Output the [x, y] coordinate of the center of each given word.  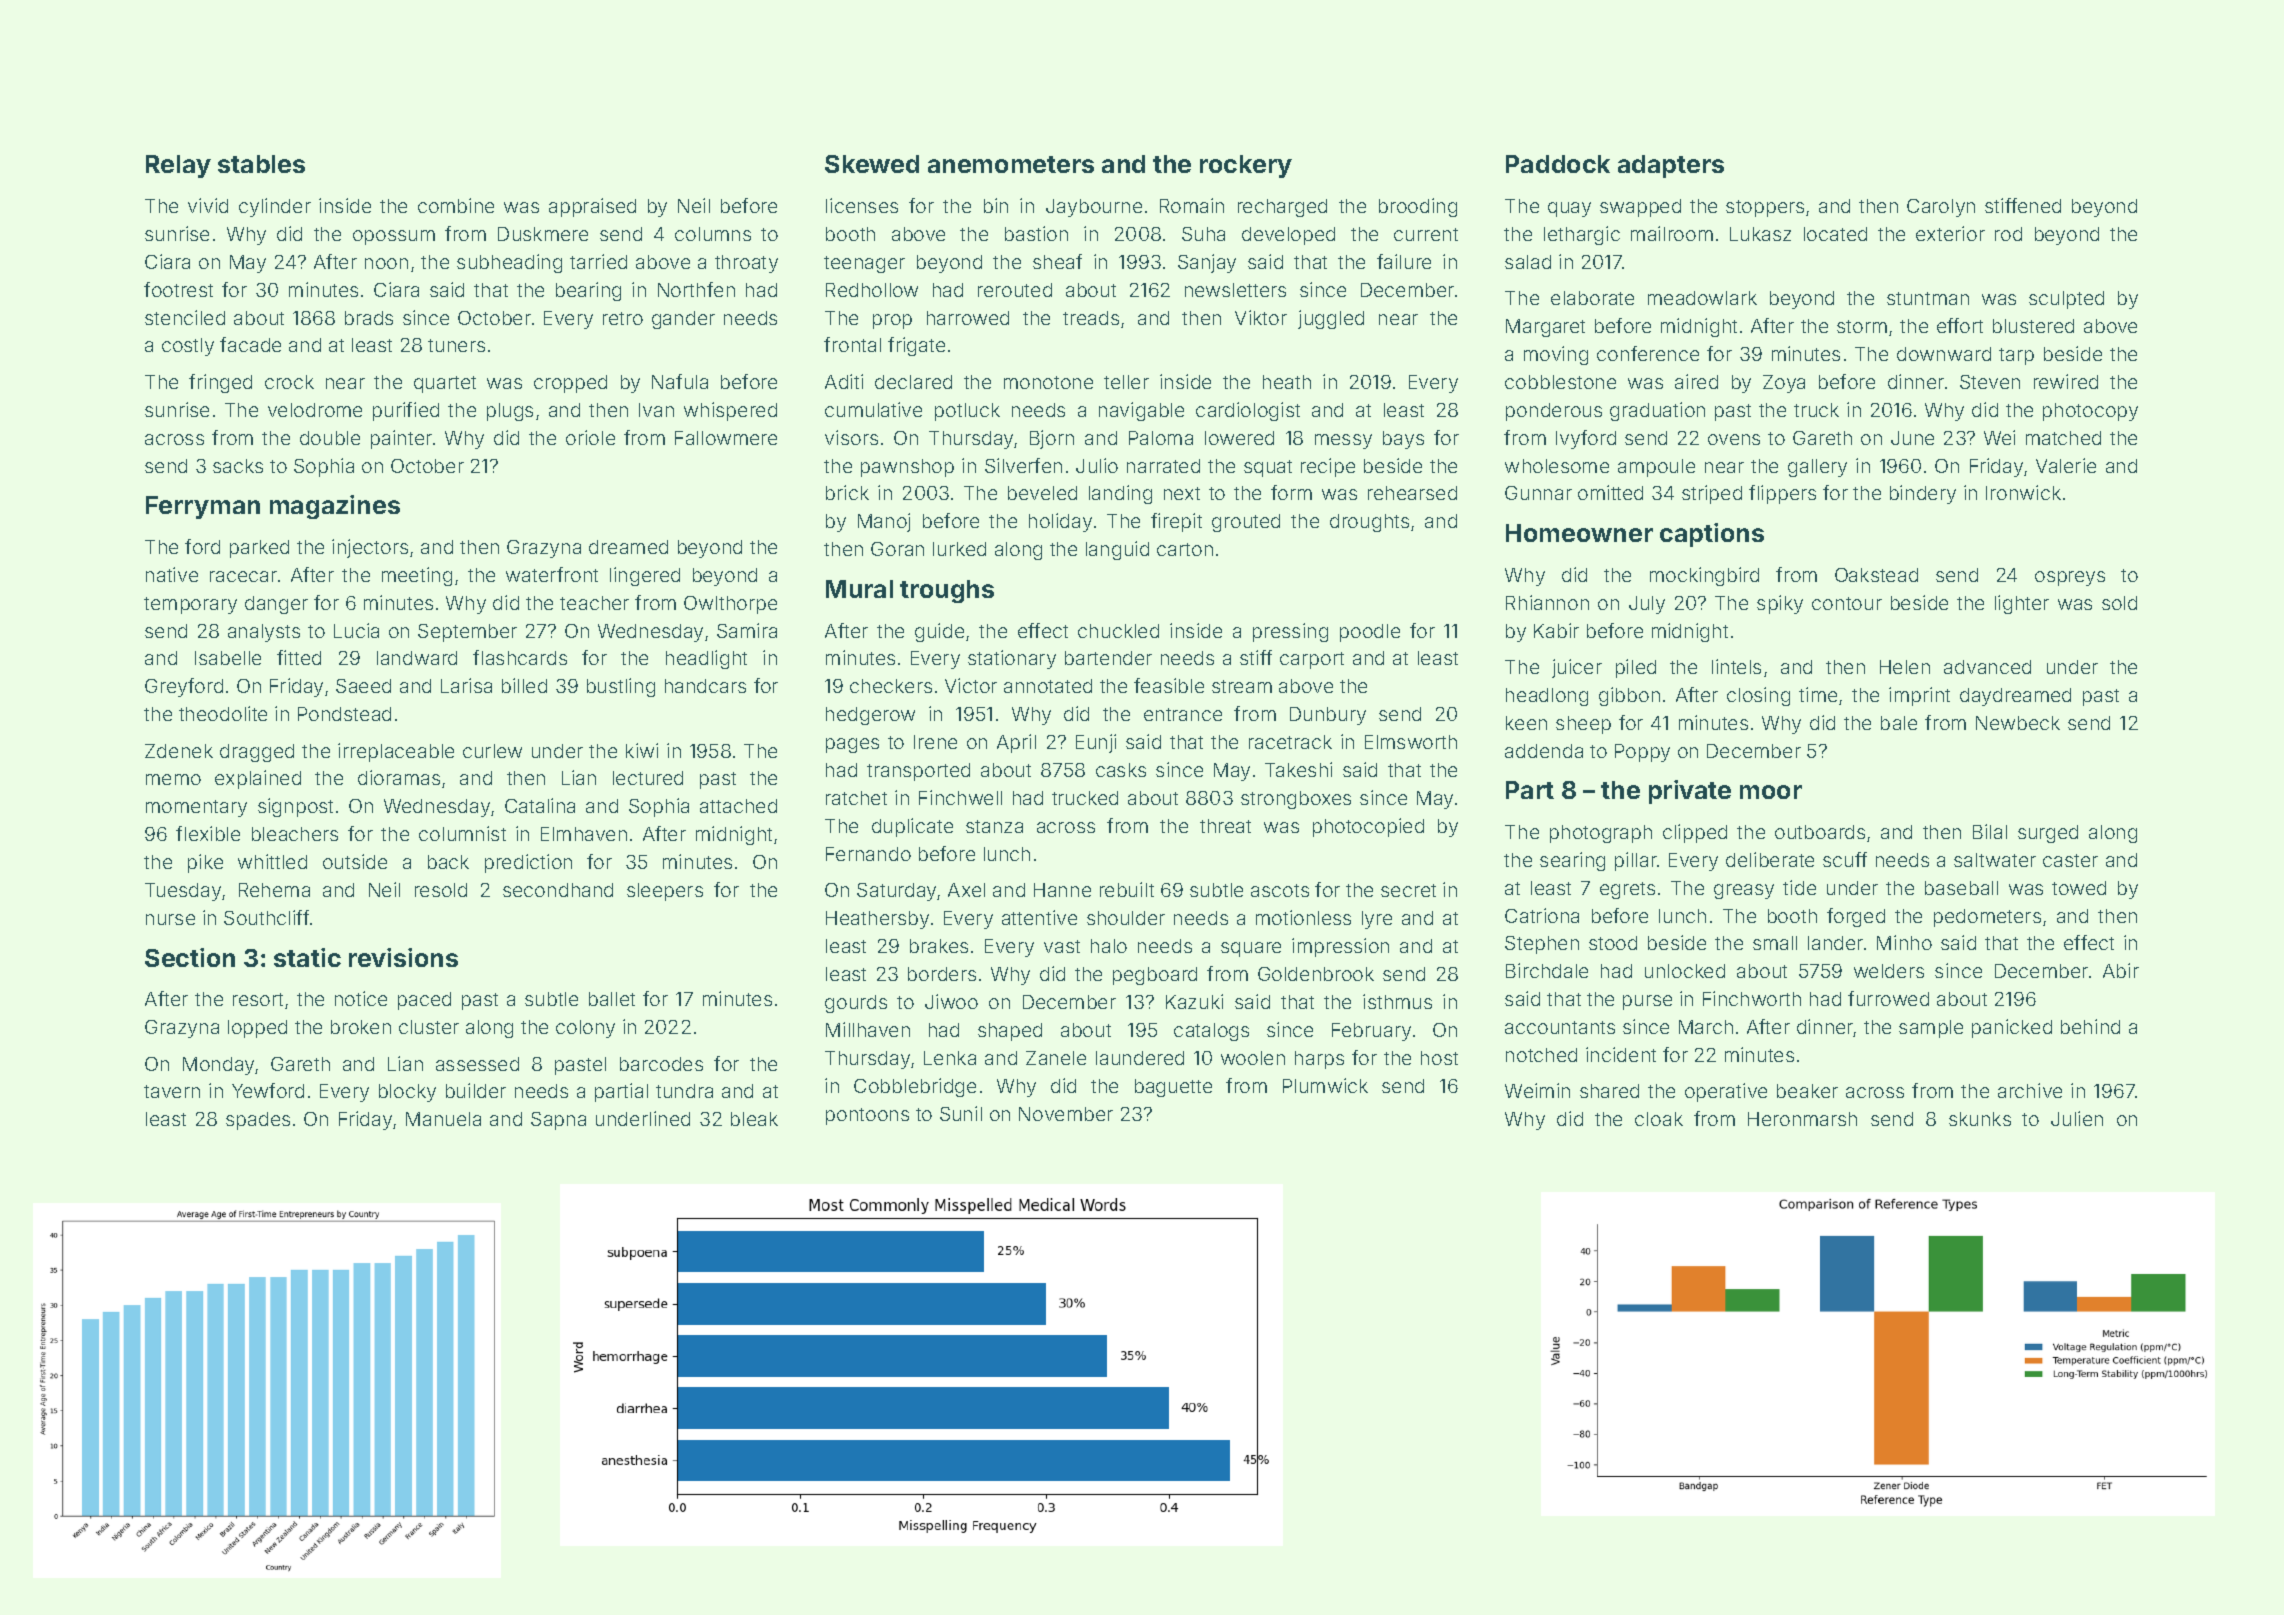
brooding [1418, 207]
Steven [1990, 382]
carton [1185, 549]
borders [942, 974]
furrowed [1888, 998]
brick [847, 492]
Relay [178, 166]
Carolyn [1941, 208]
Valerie [2066, 465]
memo [173, 779]
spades [258, 1121]
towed [2079, 888]
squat [1268, 468]
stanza [994, 826]
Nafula [680, 381]
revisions [403, 957]
